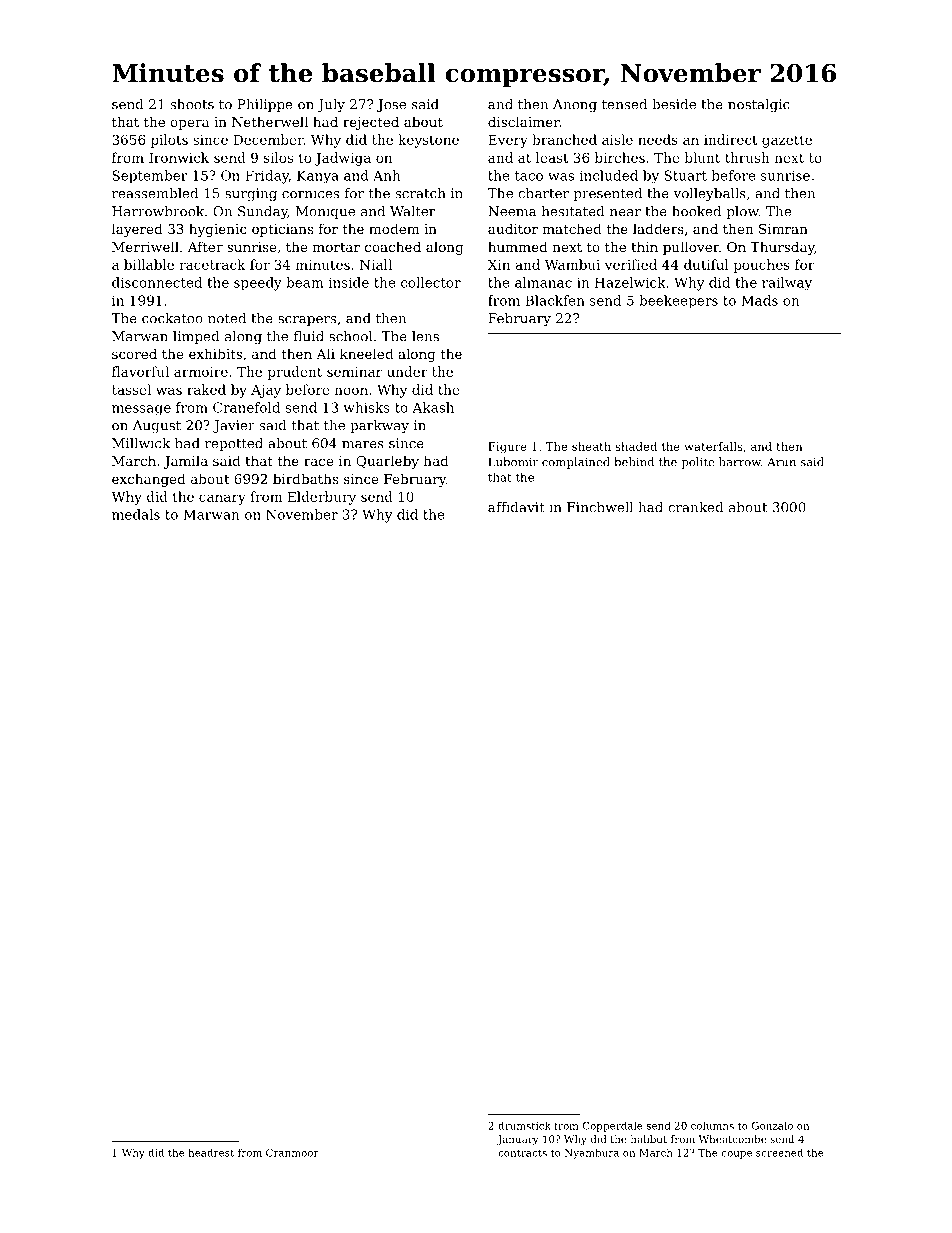 The width and height of the page is (952, 1233). Describe the element at coordinates (658, 228) in the page. I see `ladders` at that location.
